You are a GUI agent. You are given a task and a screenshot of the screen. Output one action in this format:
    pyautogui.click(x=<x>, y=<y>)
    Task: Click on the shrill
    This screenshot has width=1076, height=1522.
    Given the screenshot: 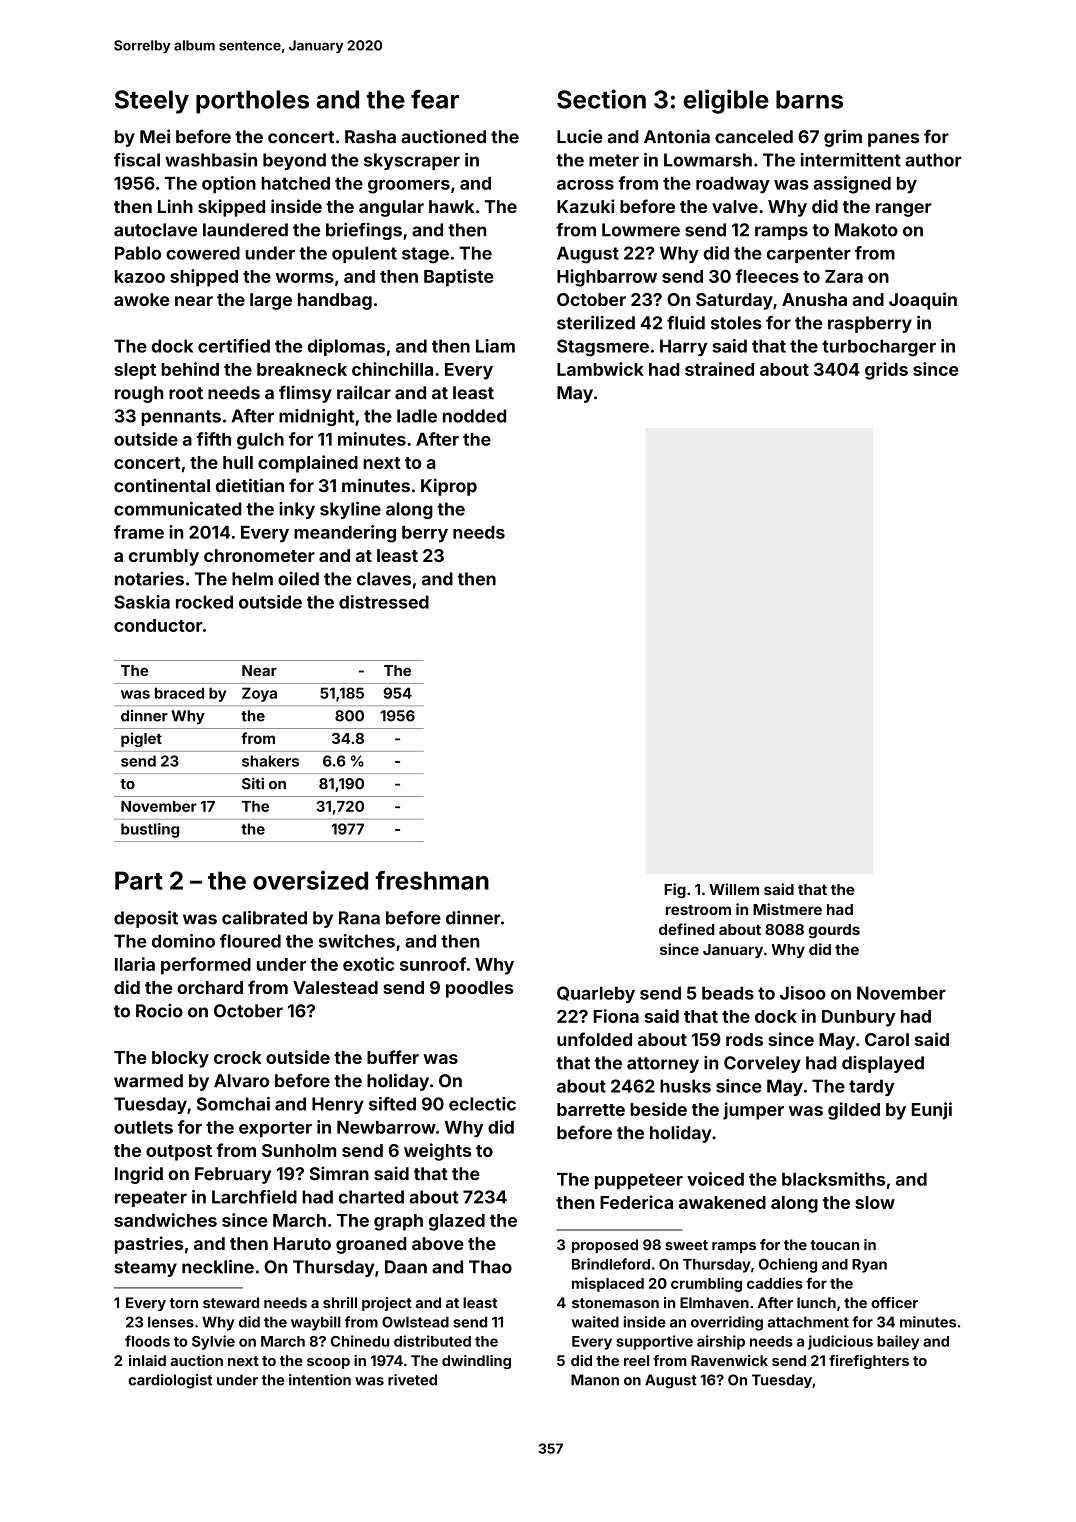 What is the action you would take?
    pyautogui.click(x=340, y=1303)
